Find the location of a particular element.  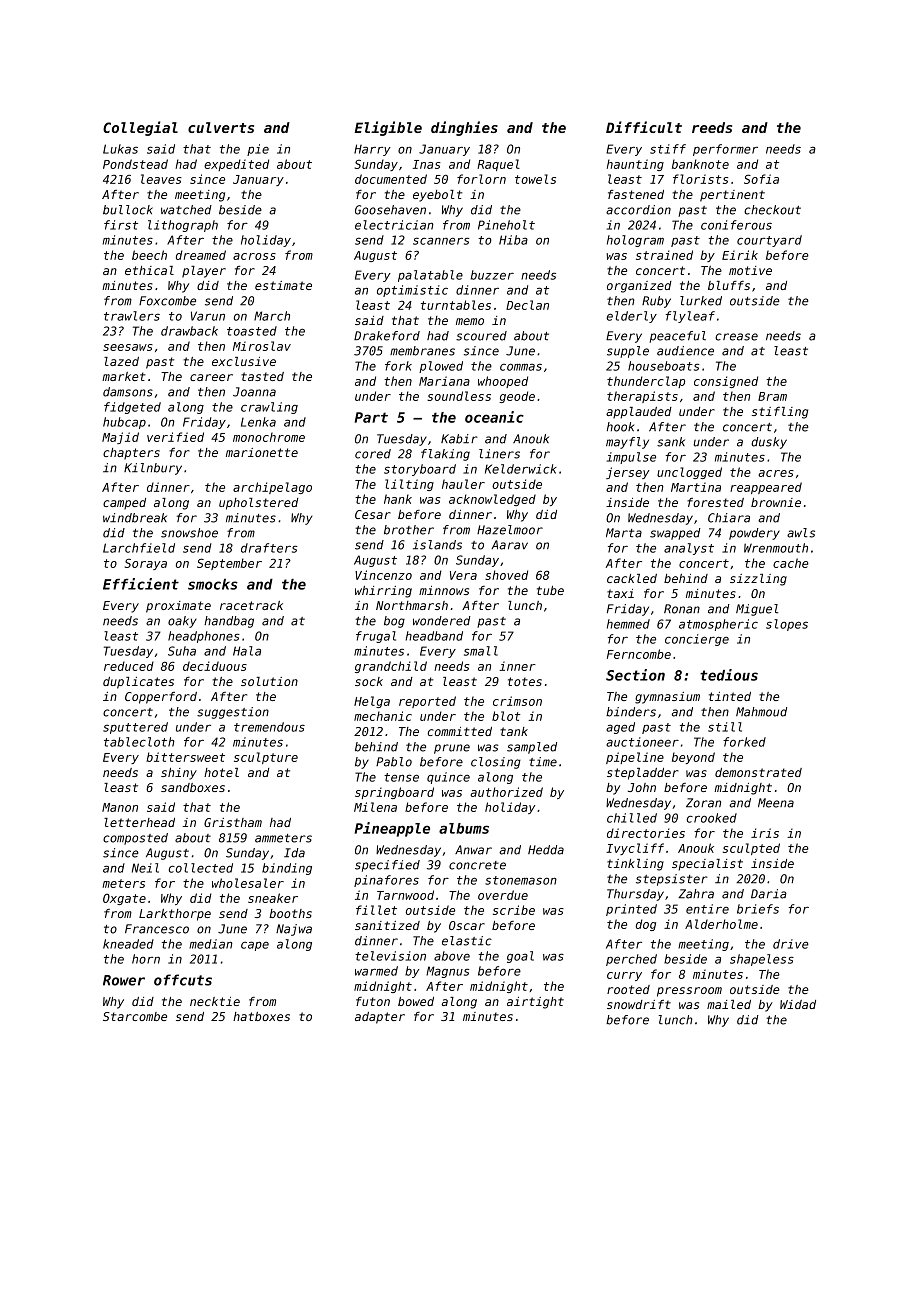

checkout is located at coordinates (772, 210).
